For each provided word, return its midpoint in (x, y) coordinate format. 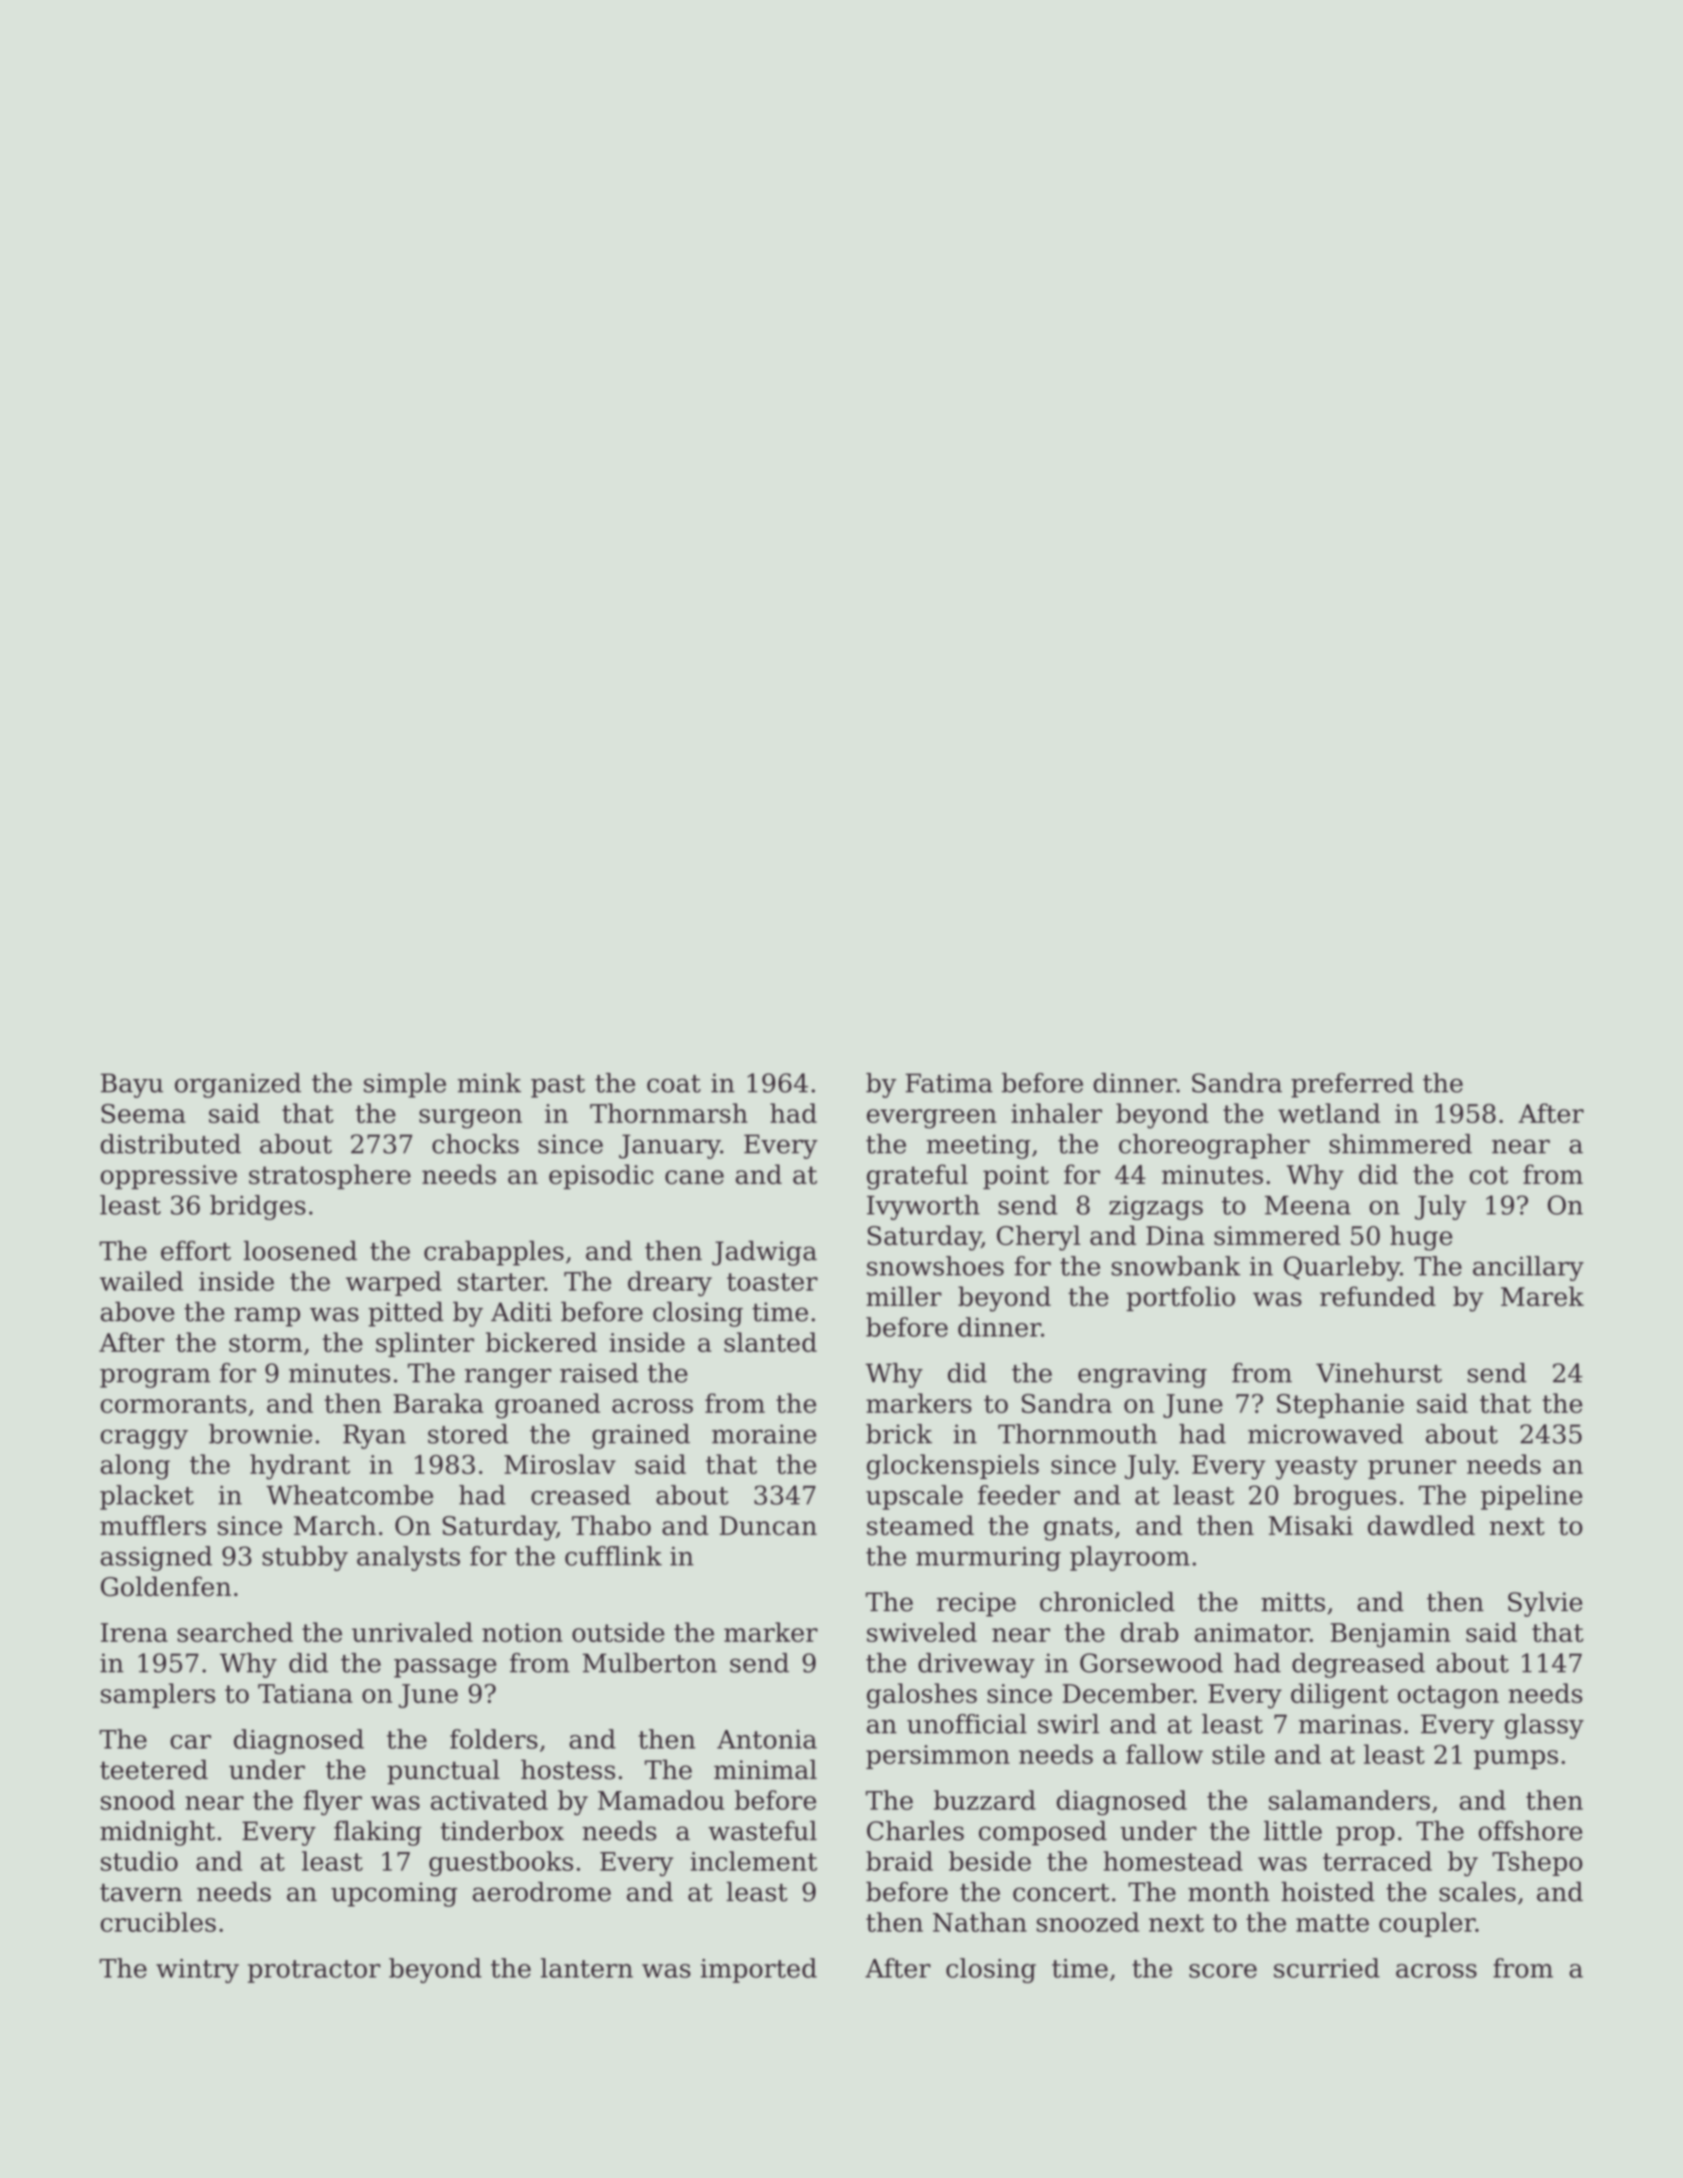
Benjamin (1391, 1635)
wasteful (762, 1830)
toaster (772, 1282)
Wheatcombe (349, 1495)
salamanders (1349, 1800)
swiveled (922, 1632)
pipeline (1532, 1497)
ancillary (1528, 1268)
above (137, 1311)
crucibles (158, 1922)
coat (674, 1084)
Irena (134, 1632)
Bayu (132, 1085)
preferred (1352, 1085)
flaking (378, 1833)
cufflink (613, 1556)
